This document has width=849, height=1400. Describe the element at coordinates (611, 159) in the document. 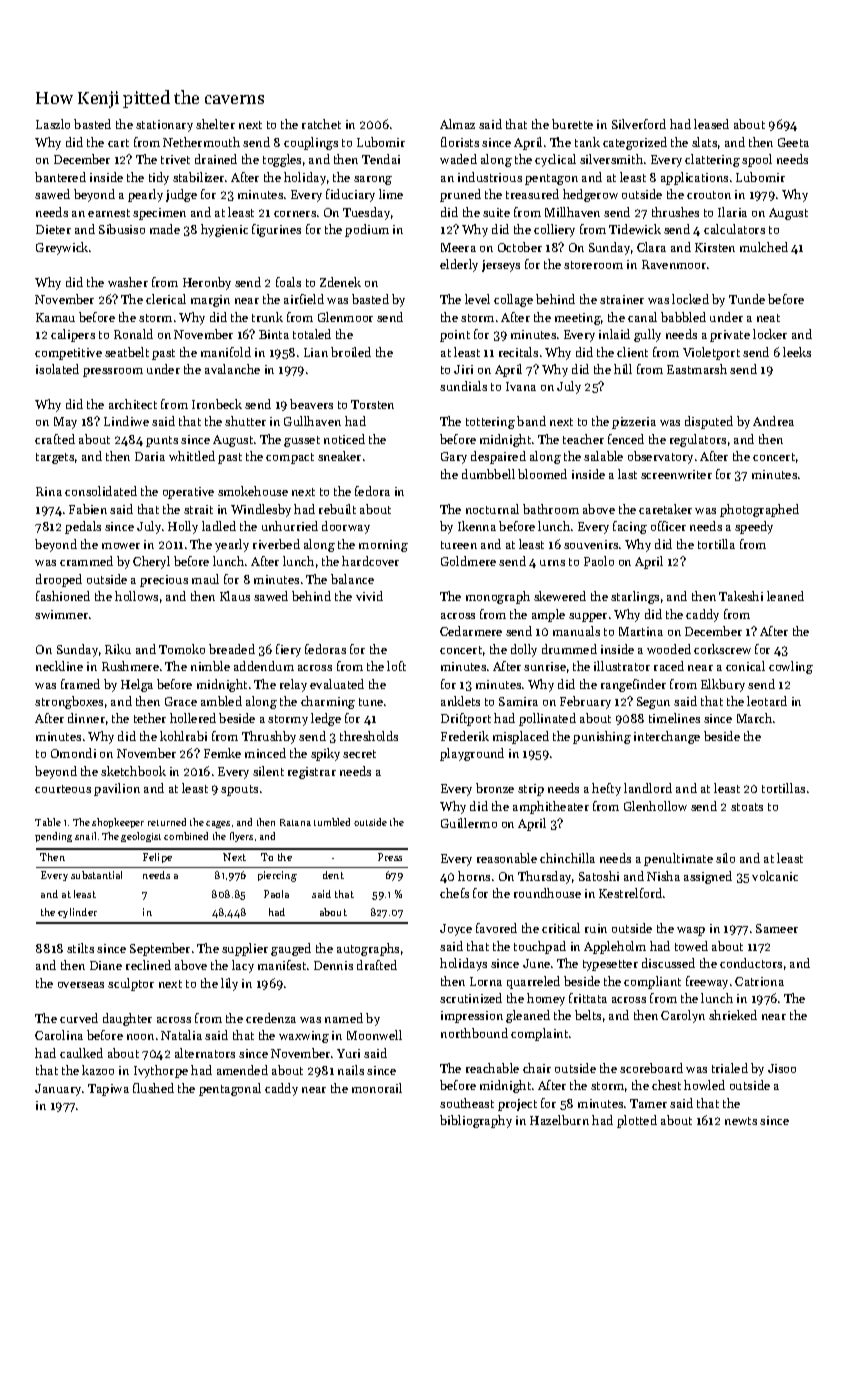

I see `silversmith` at that location.
